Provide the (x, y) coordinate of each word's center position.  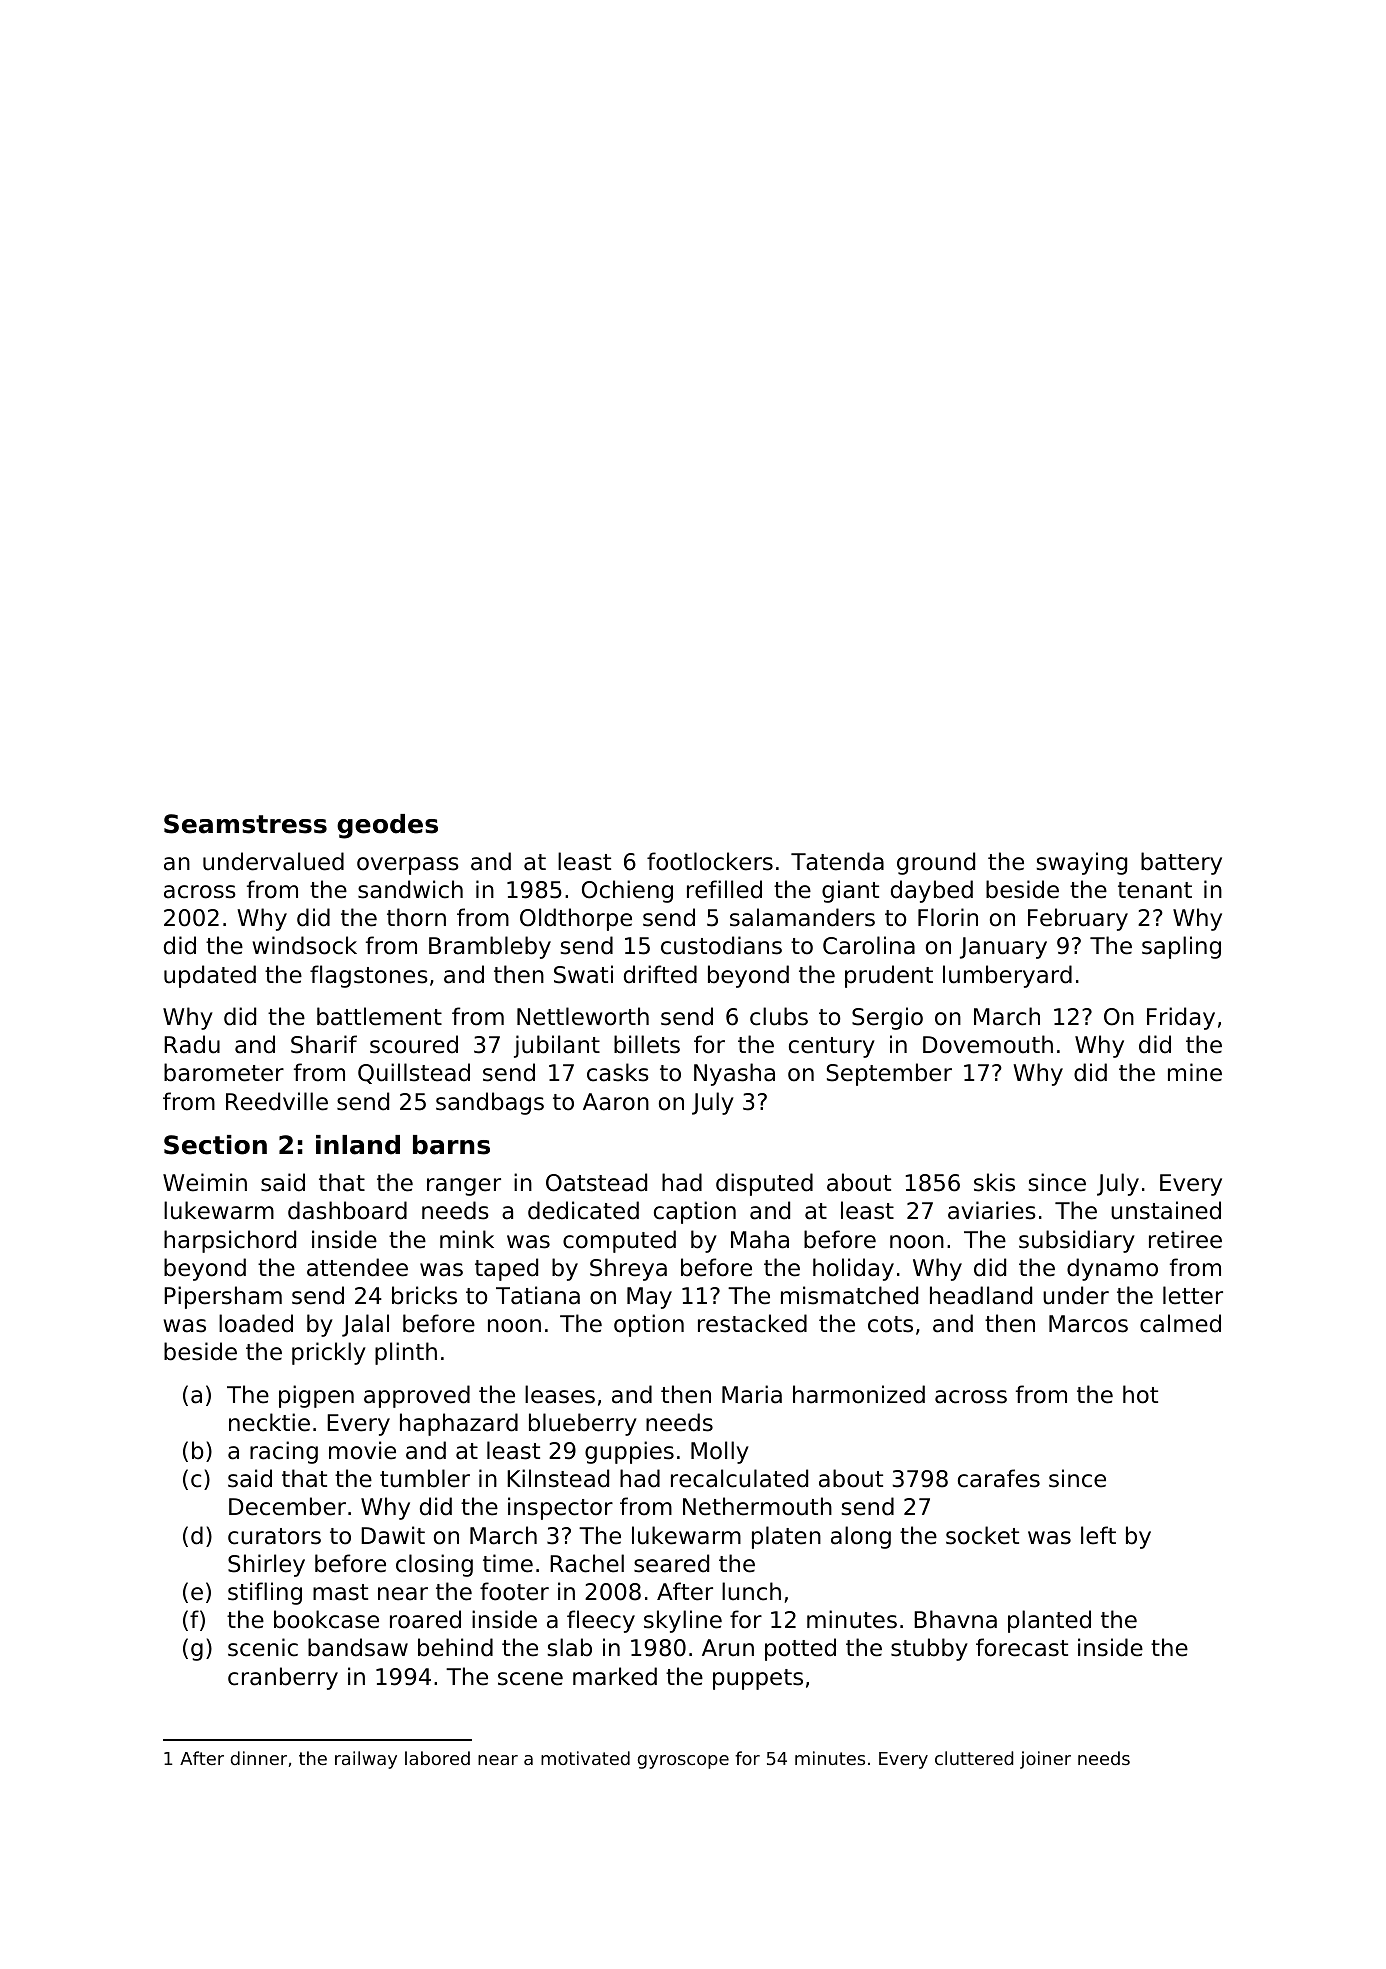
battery (1181, 863)
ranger (464, 1187)
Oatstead (596, 1182)
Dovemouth (988, 1044)
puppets (758, 1679)
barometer (224, 1072)
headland (981, 1295)
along (861, 1537)
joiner (1045, 1760)
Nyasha (734, 1074)
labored (437, 1758)
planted (1049, 1621)
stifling (265, 1593)
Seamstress (245, 824)
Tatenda (837, 861)
